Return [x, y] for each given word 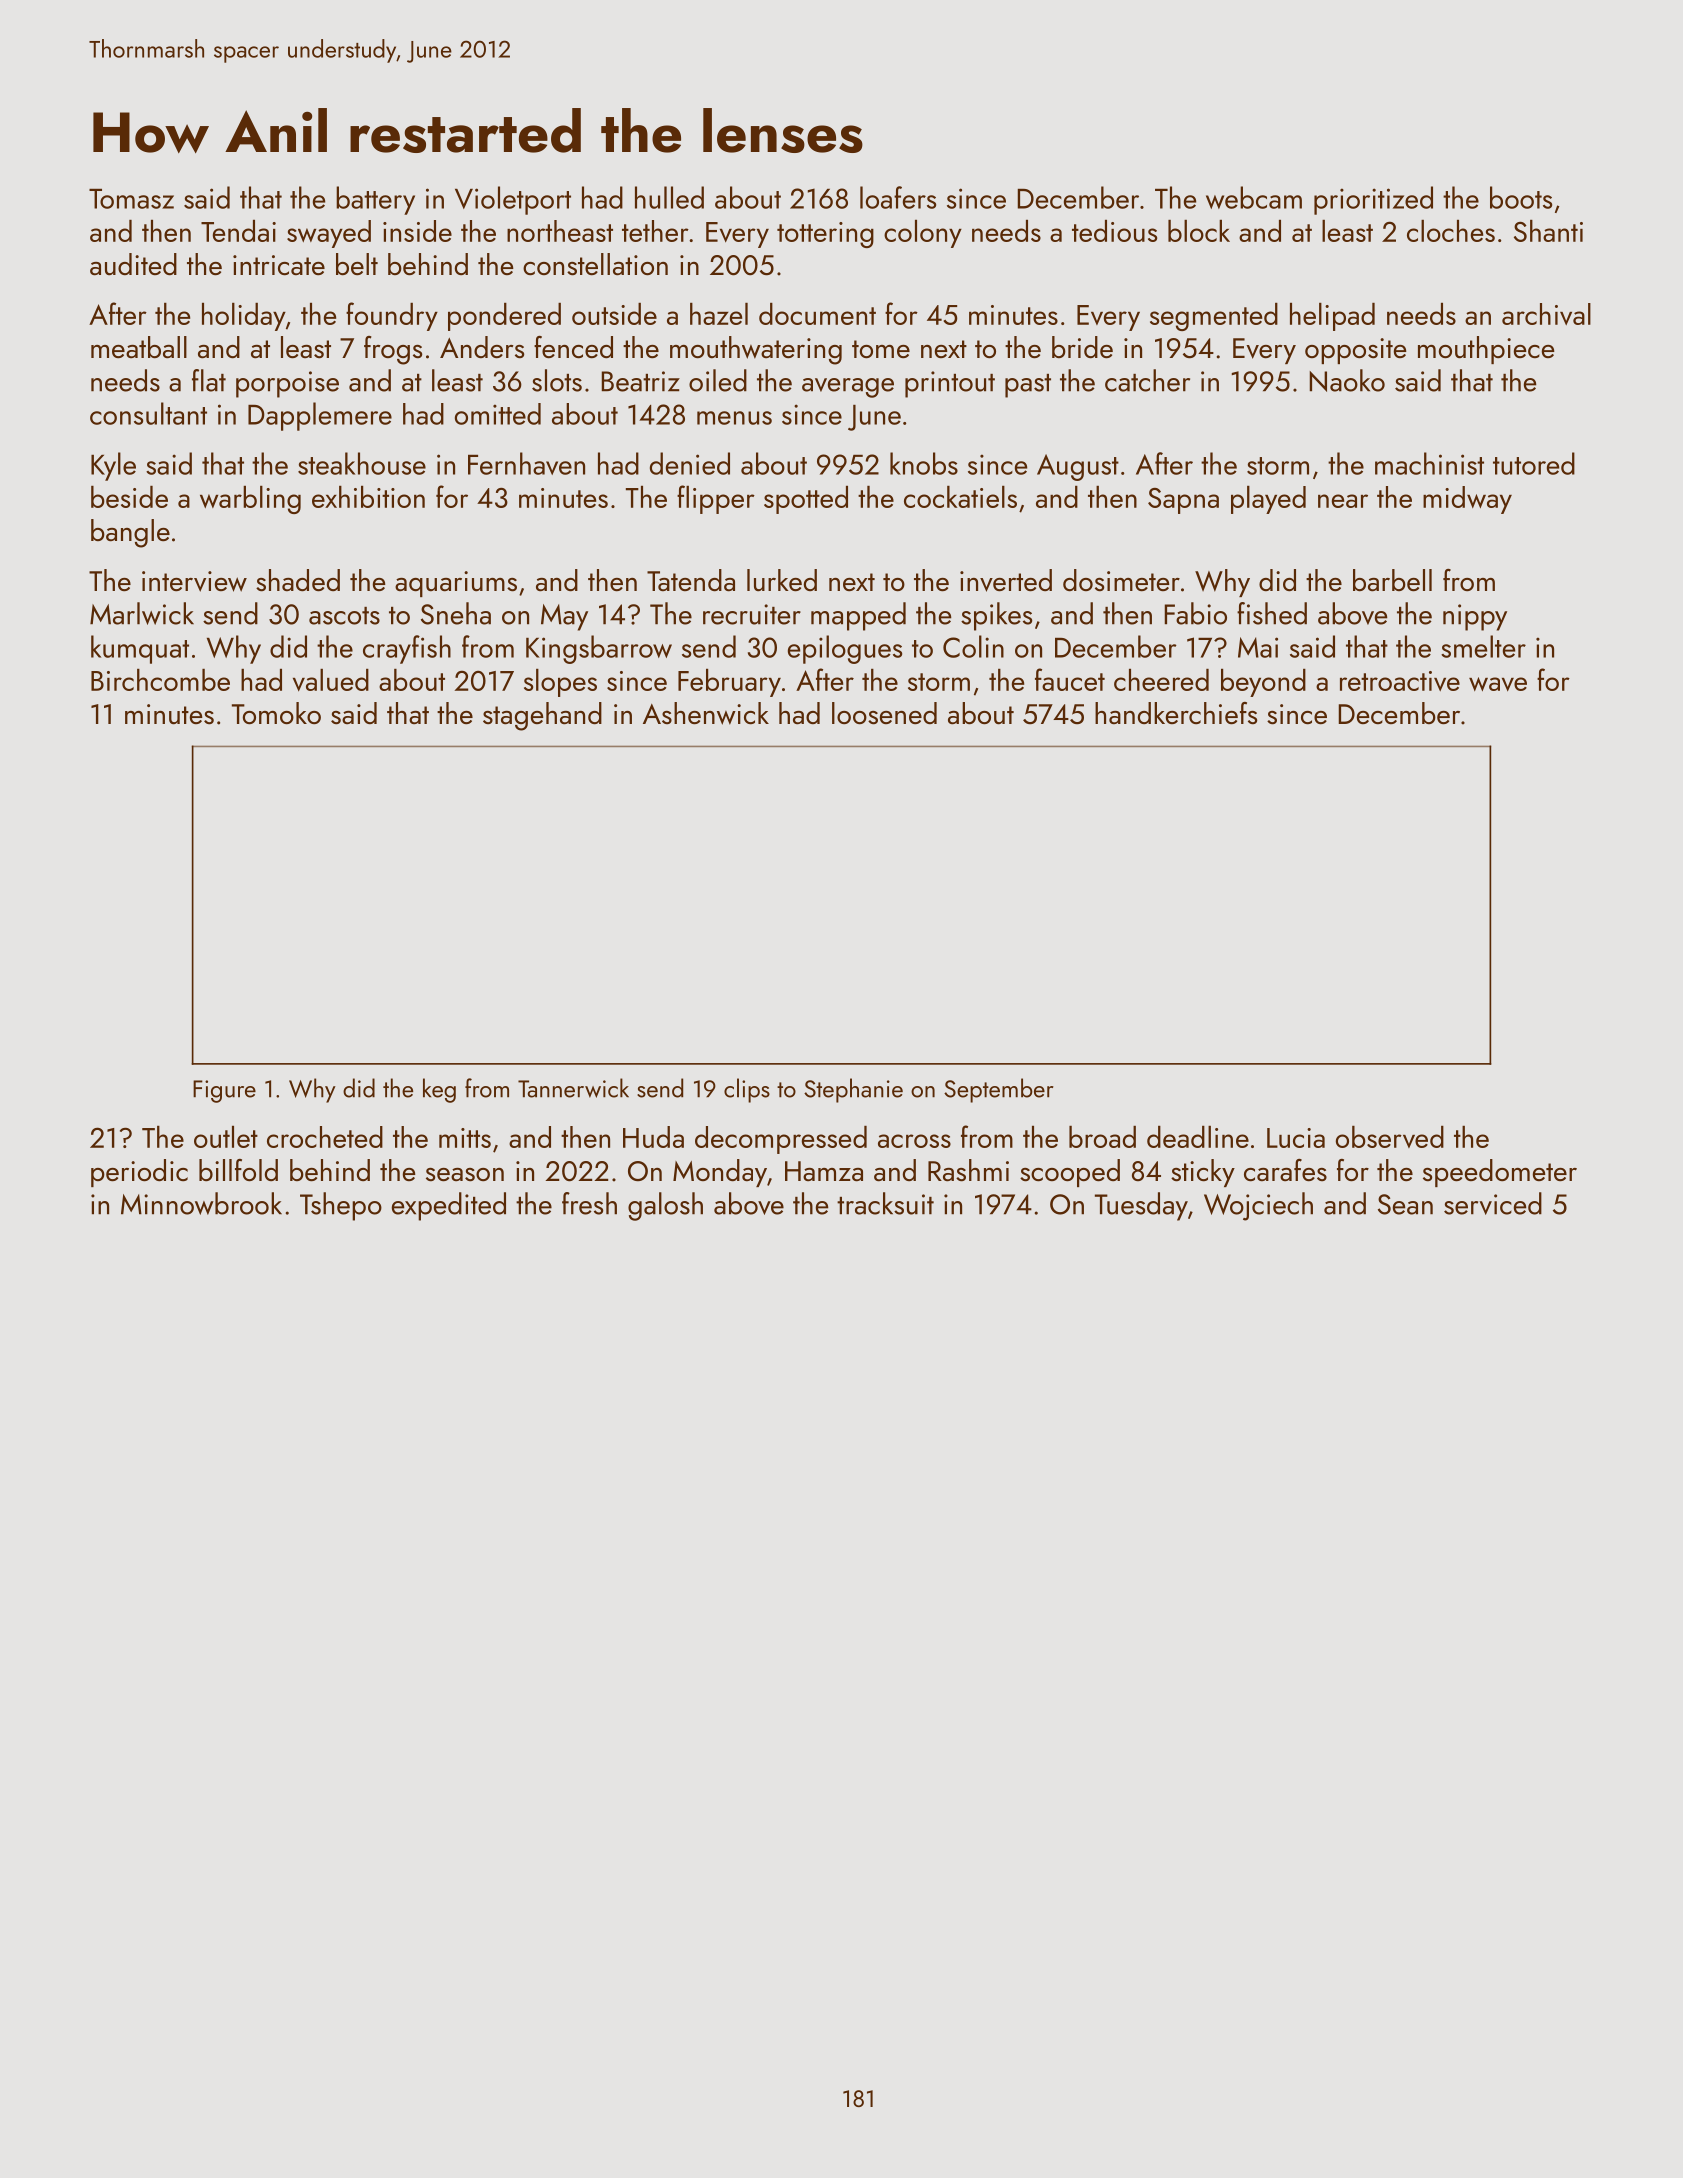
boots [1521, 197]
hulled [669, 197]
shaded [298, 580]
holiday [244, 317]
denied [690, 463]
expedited [449, 1206]
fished [1272, 613]
